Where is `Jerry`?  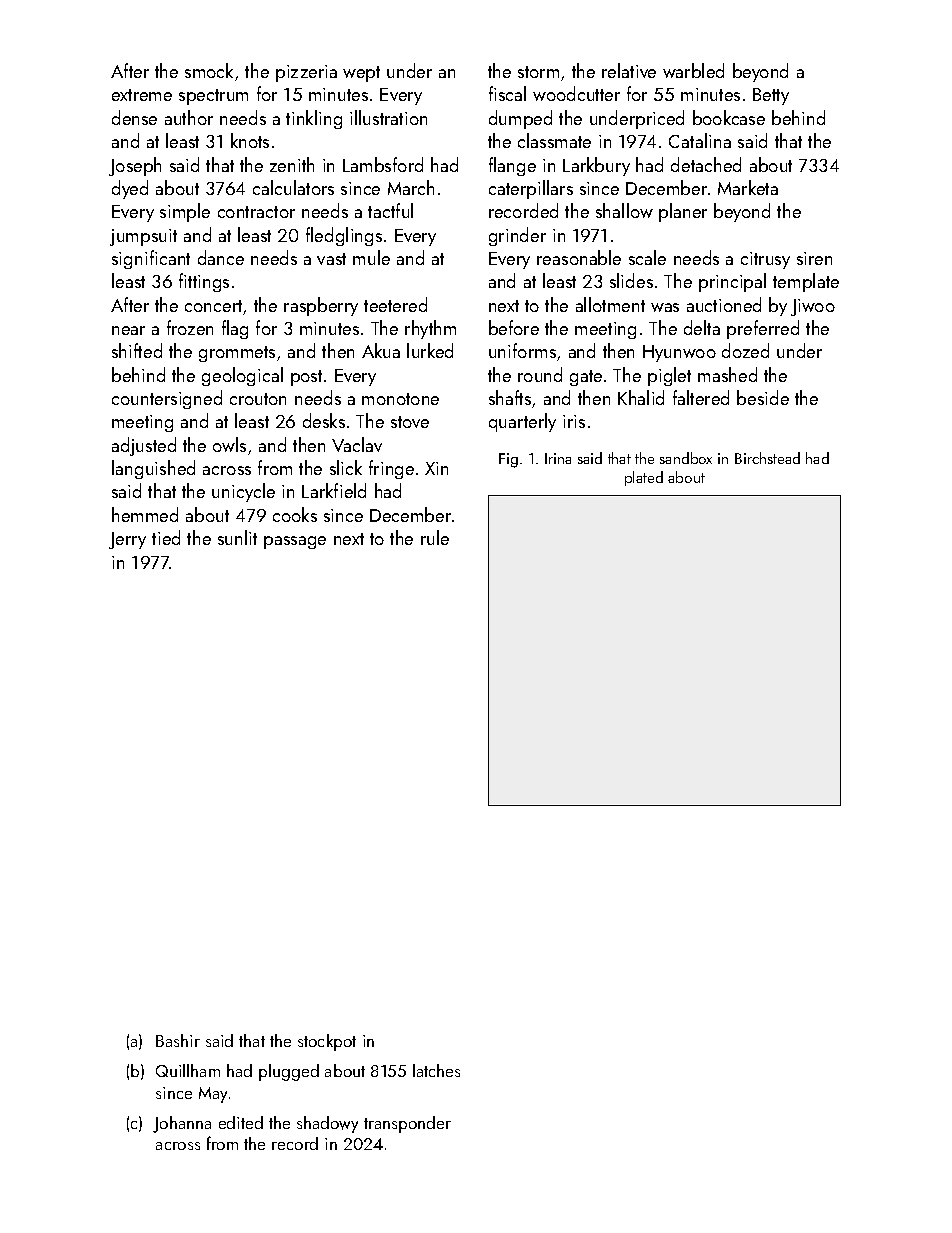 Jerry is located at coordinates (127, 540).
